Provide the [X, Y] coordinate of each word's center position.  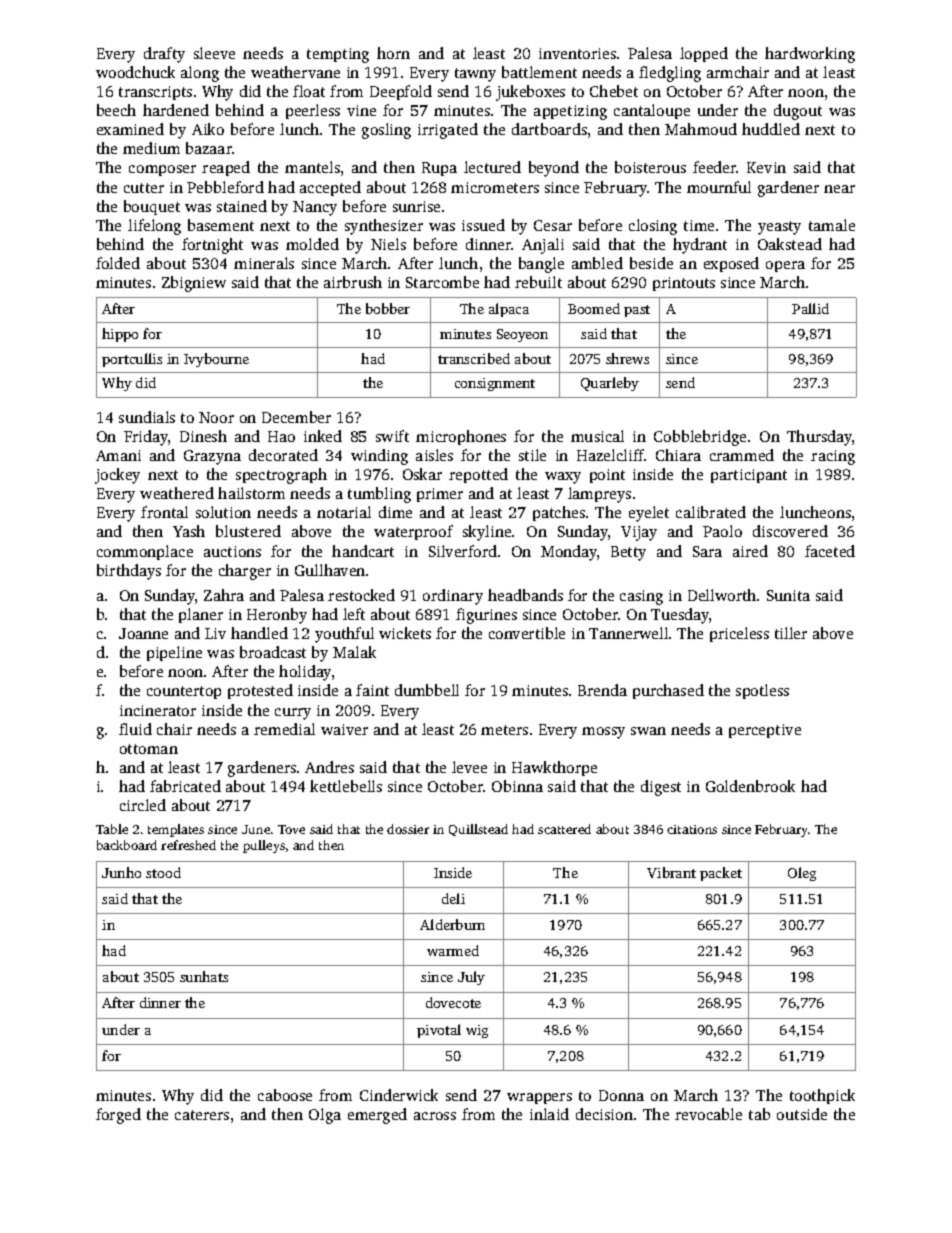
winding [379, 457]
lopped [704, 54]
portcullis [132, 360]
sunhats [204, 976]
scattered [564, 829]
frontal [164, 512]
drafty [164, 55]
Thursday [819, 438]
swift [392, 436]
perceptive [765, 731]
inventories [577, 53]
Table [112, 829]
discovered [790, 531]
